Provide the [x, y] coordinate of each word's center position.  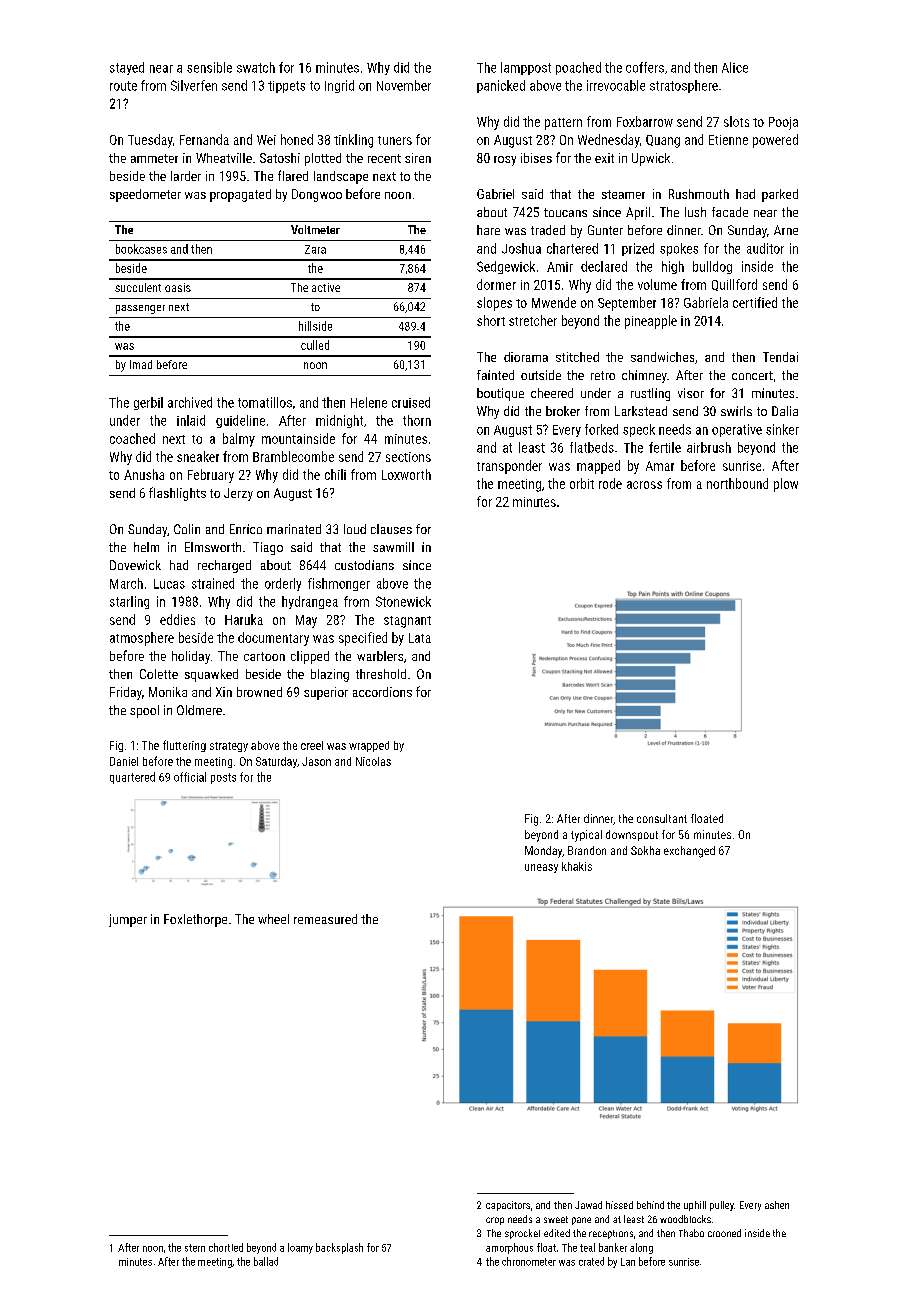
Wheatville [224, 158]
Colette [159, 674]
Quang [663, 141]
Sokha [645, 850]
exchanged [689, 852]
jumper [128, 920]
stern [195, 1248]
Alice [735, 67]
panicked [501, 86]
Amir [560, 267]
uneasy [541, 868]
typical [586, 836]
